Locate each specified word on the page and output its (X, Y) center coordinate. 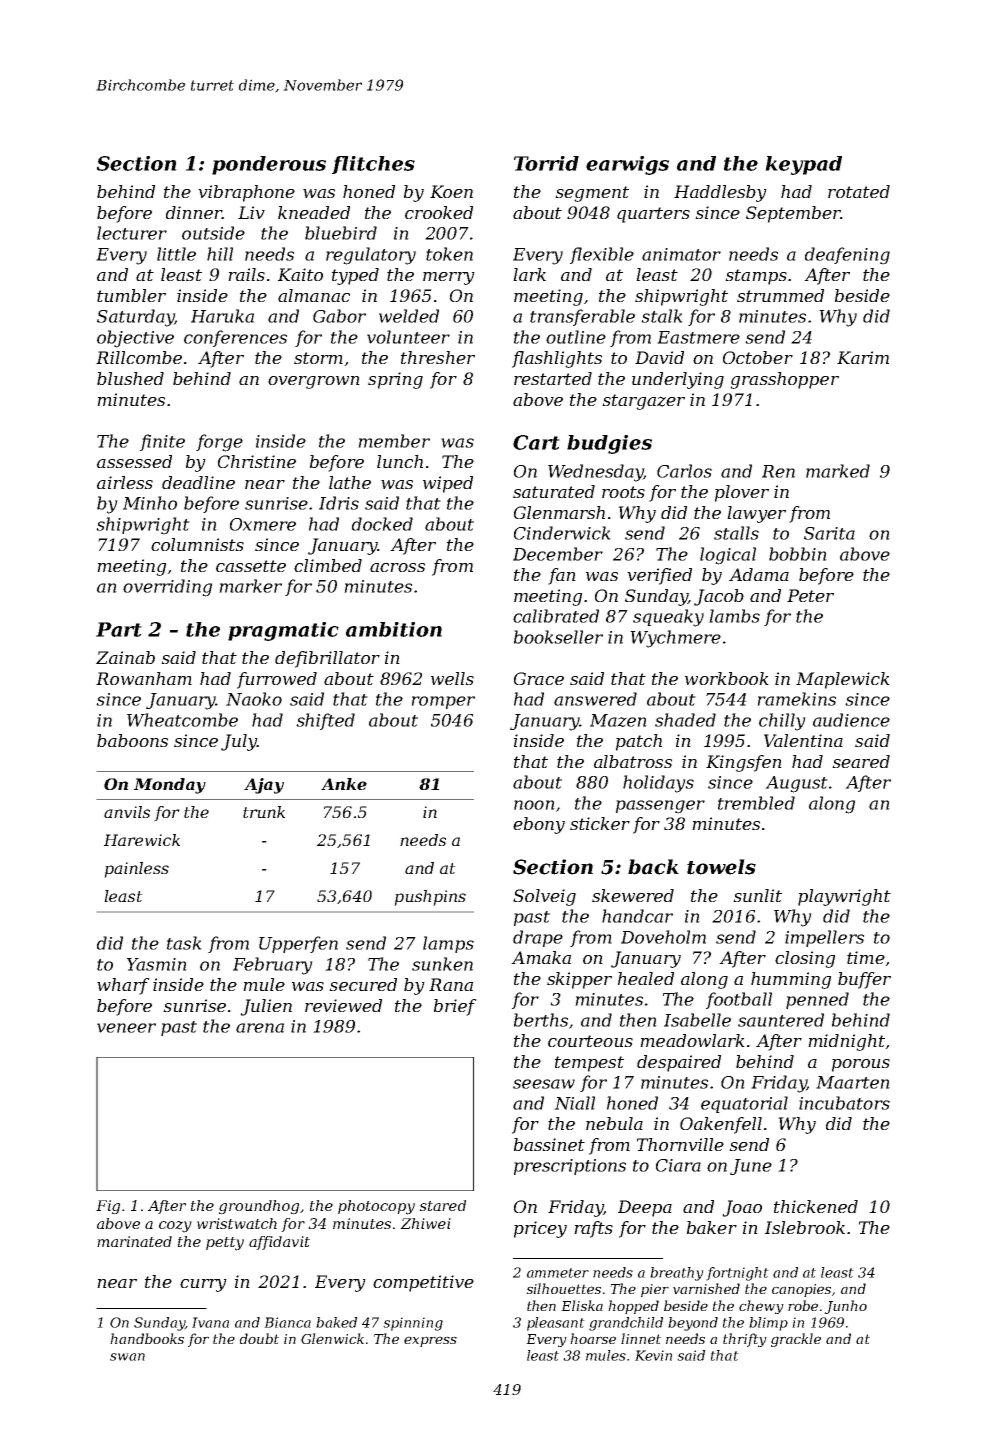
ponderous (269, 165)
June (751, 1167)
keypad (803, 165)
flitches (373, 165)
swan (127, 1357)
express (430, 1341)
